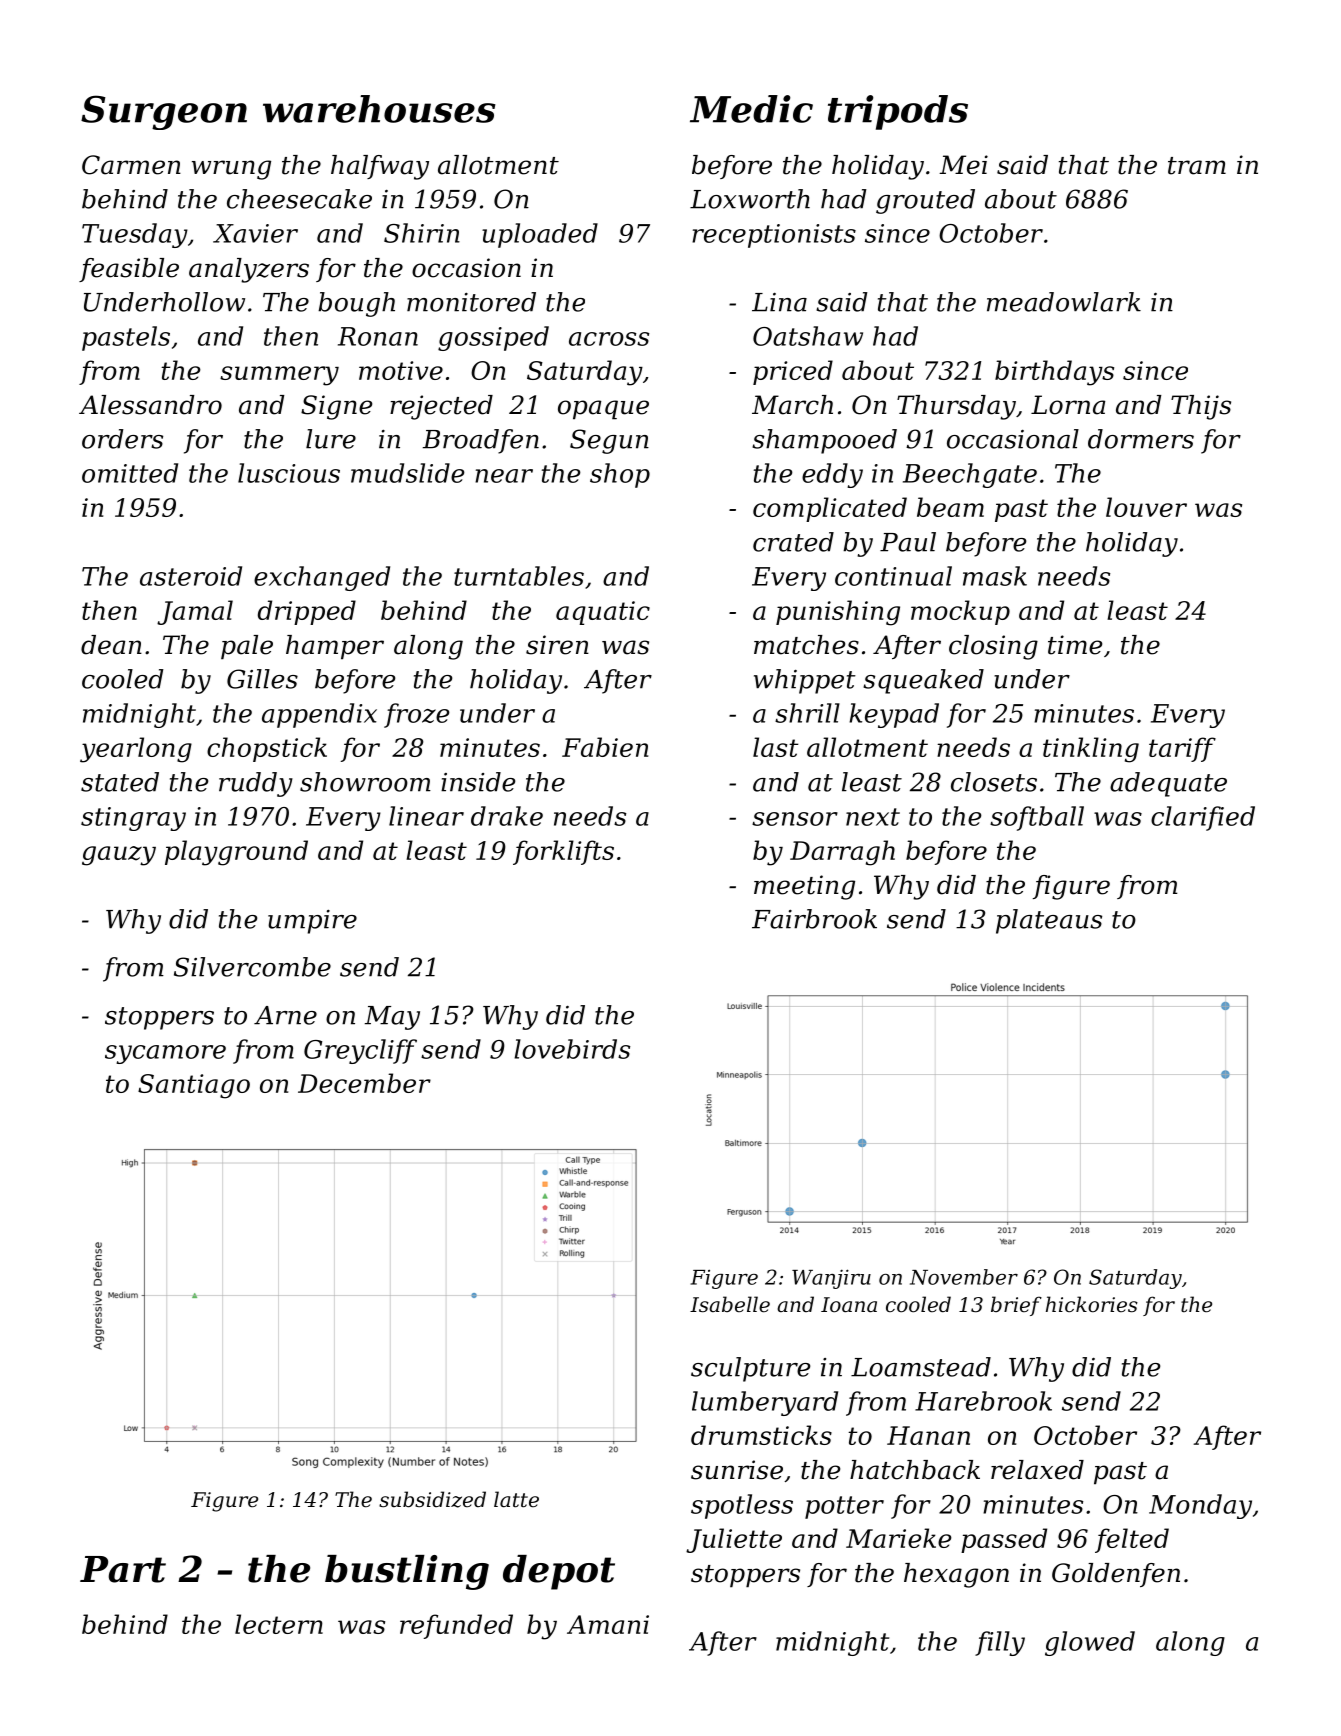 The height and width of the image is (1736, 1341). What do you see at coordinates (164, 112) in the image?
I see `Surgeon` at bounding box center [164, 112].
